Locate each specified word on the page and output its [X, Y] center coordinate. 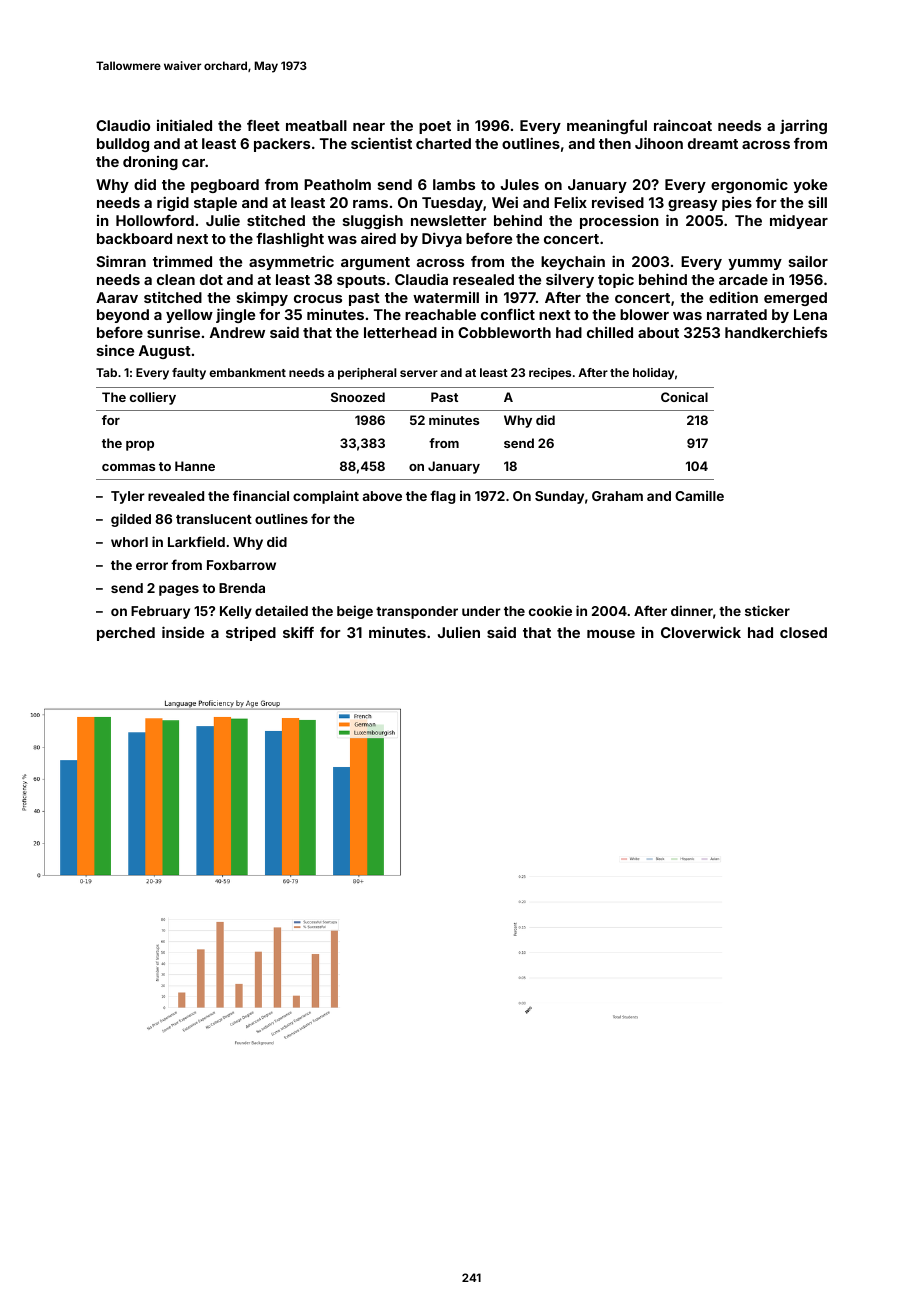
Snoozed [358, 397]
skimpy [262, 298]
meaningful [607, 126]
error [152, 566]
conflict [508, 314]
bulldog [123, 145]
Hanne [195, 466]
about [658, 332]
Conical [684, 397]
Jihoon [659, 143]
